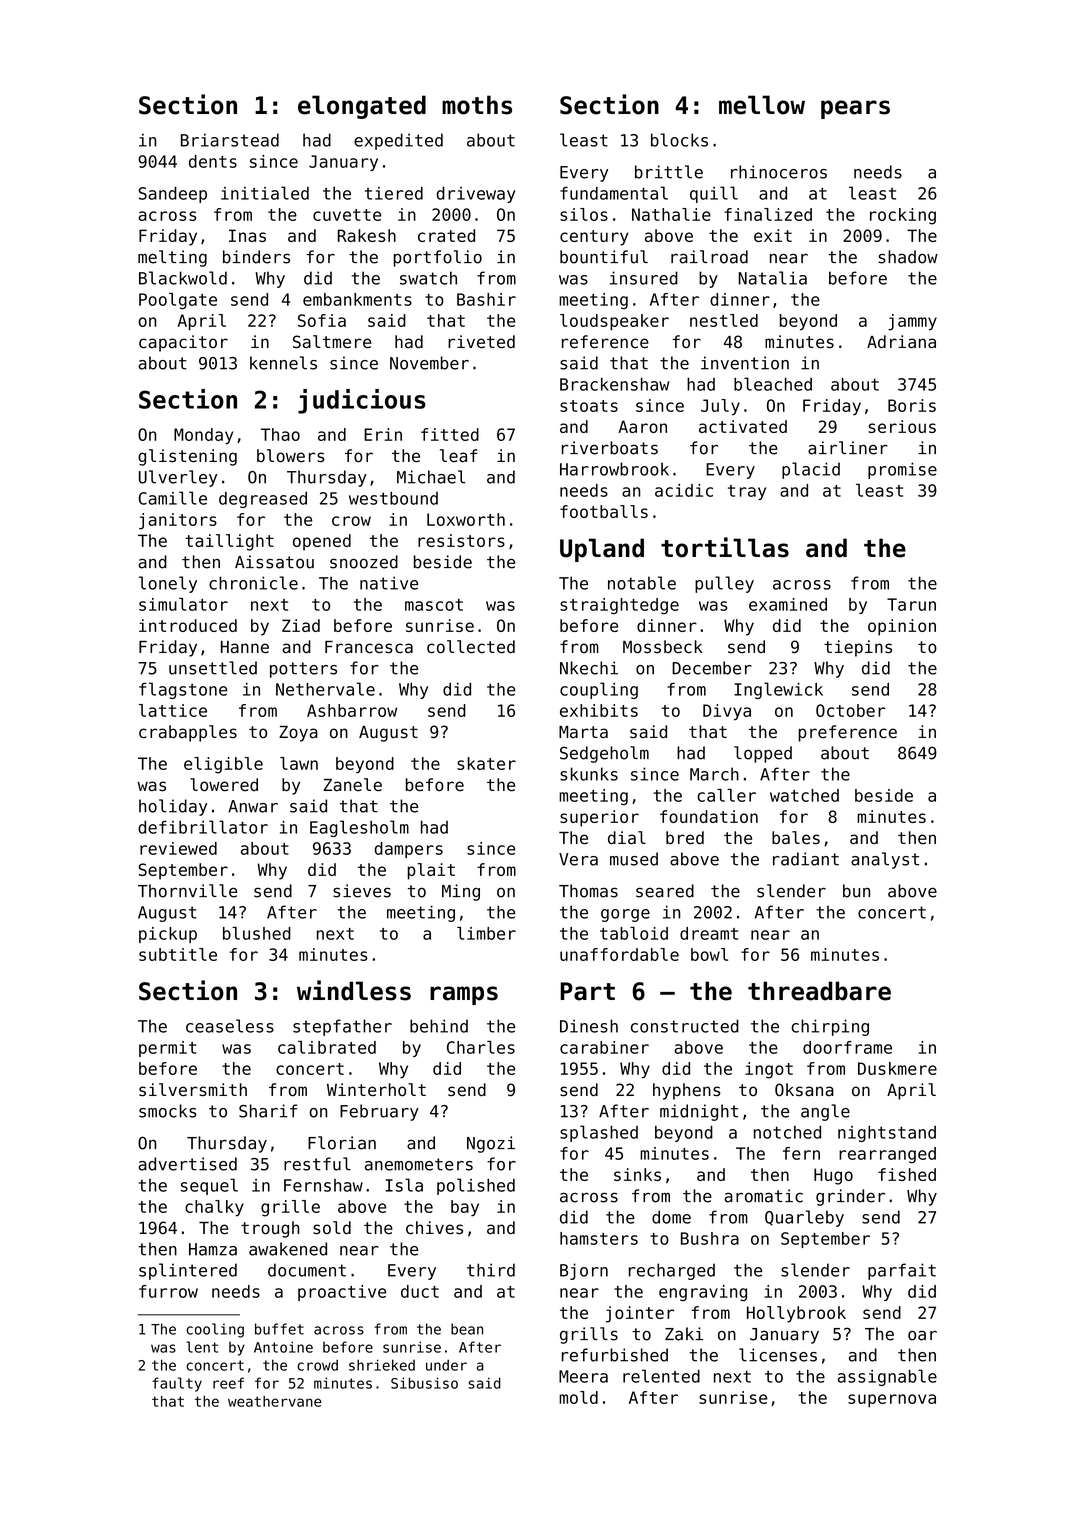 Image resolution: width=1075 pixels, height=1521 pixels. What do you see at coordinates (477, 105) in the screenshot?
I see `moths` at bounding box center [477, 105].
